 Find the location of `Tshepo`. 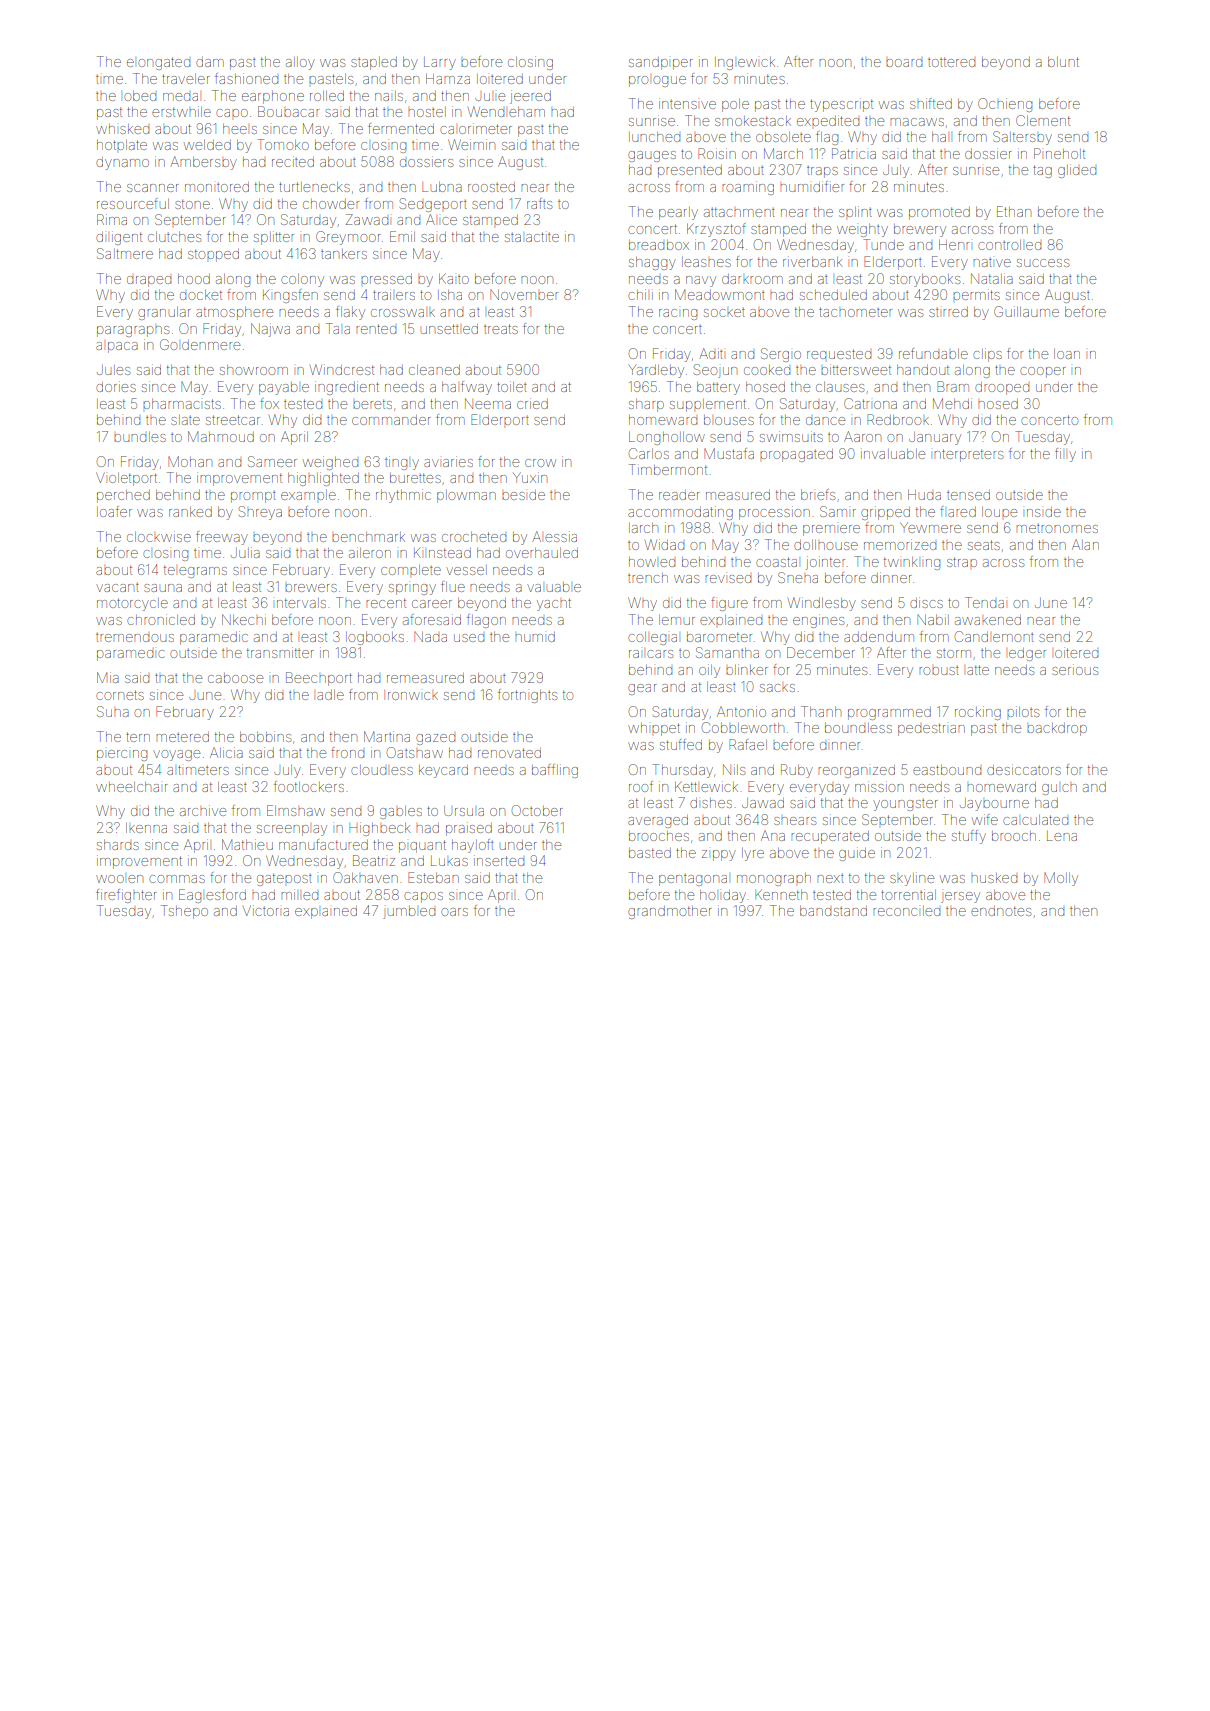

Tshepo is located at coordinates (184, 912).
